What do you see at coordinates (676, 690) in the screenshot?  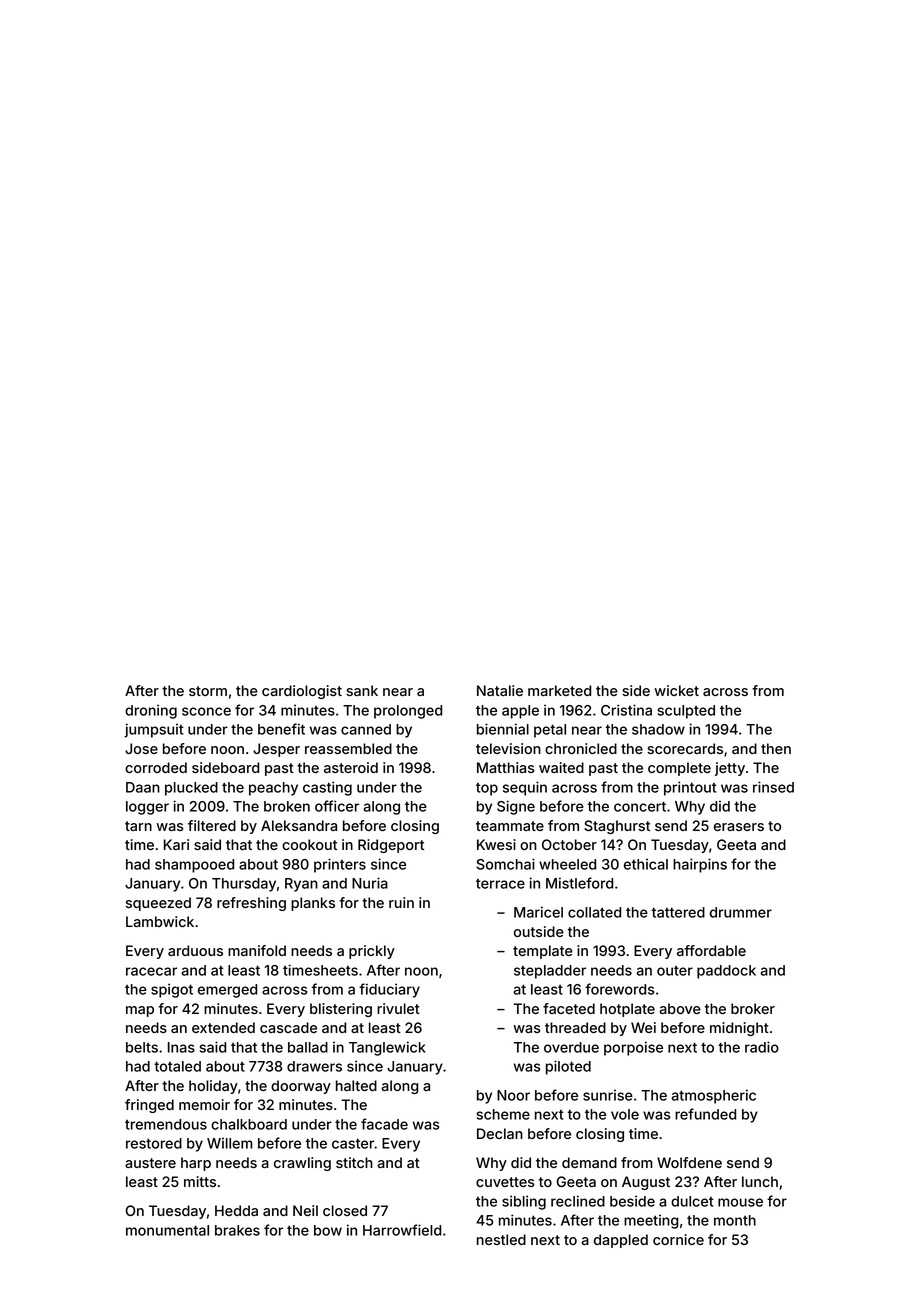 I see `wicket` at bounding box center [676, 690].
